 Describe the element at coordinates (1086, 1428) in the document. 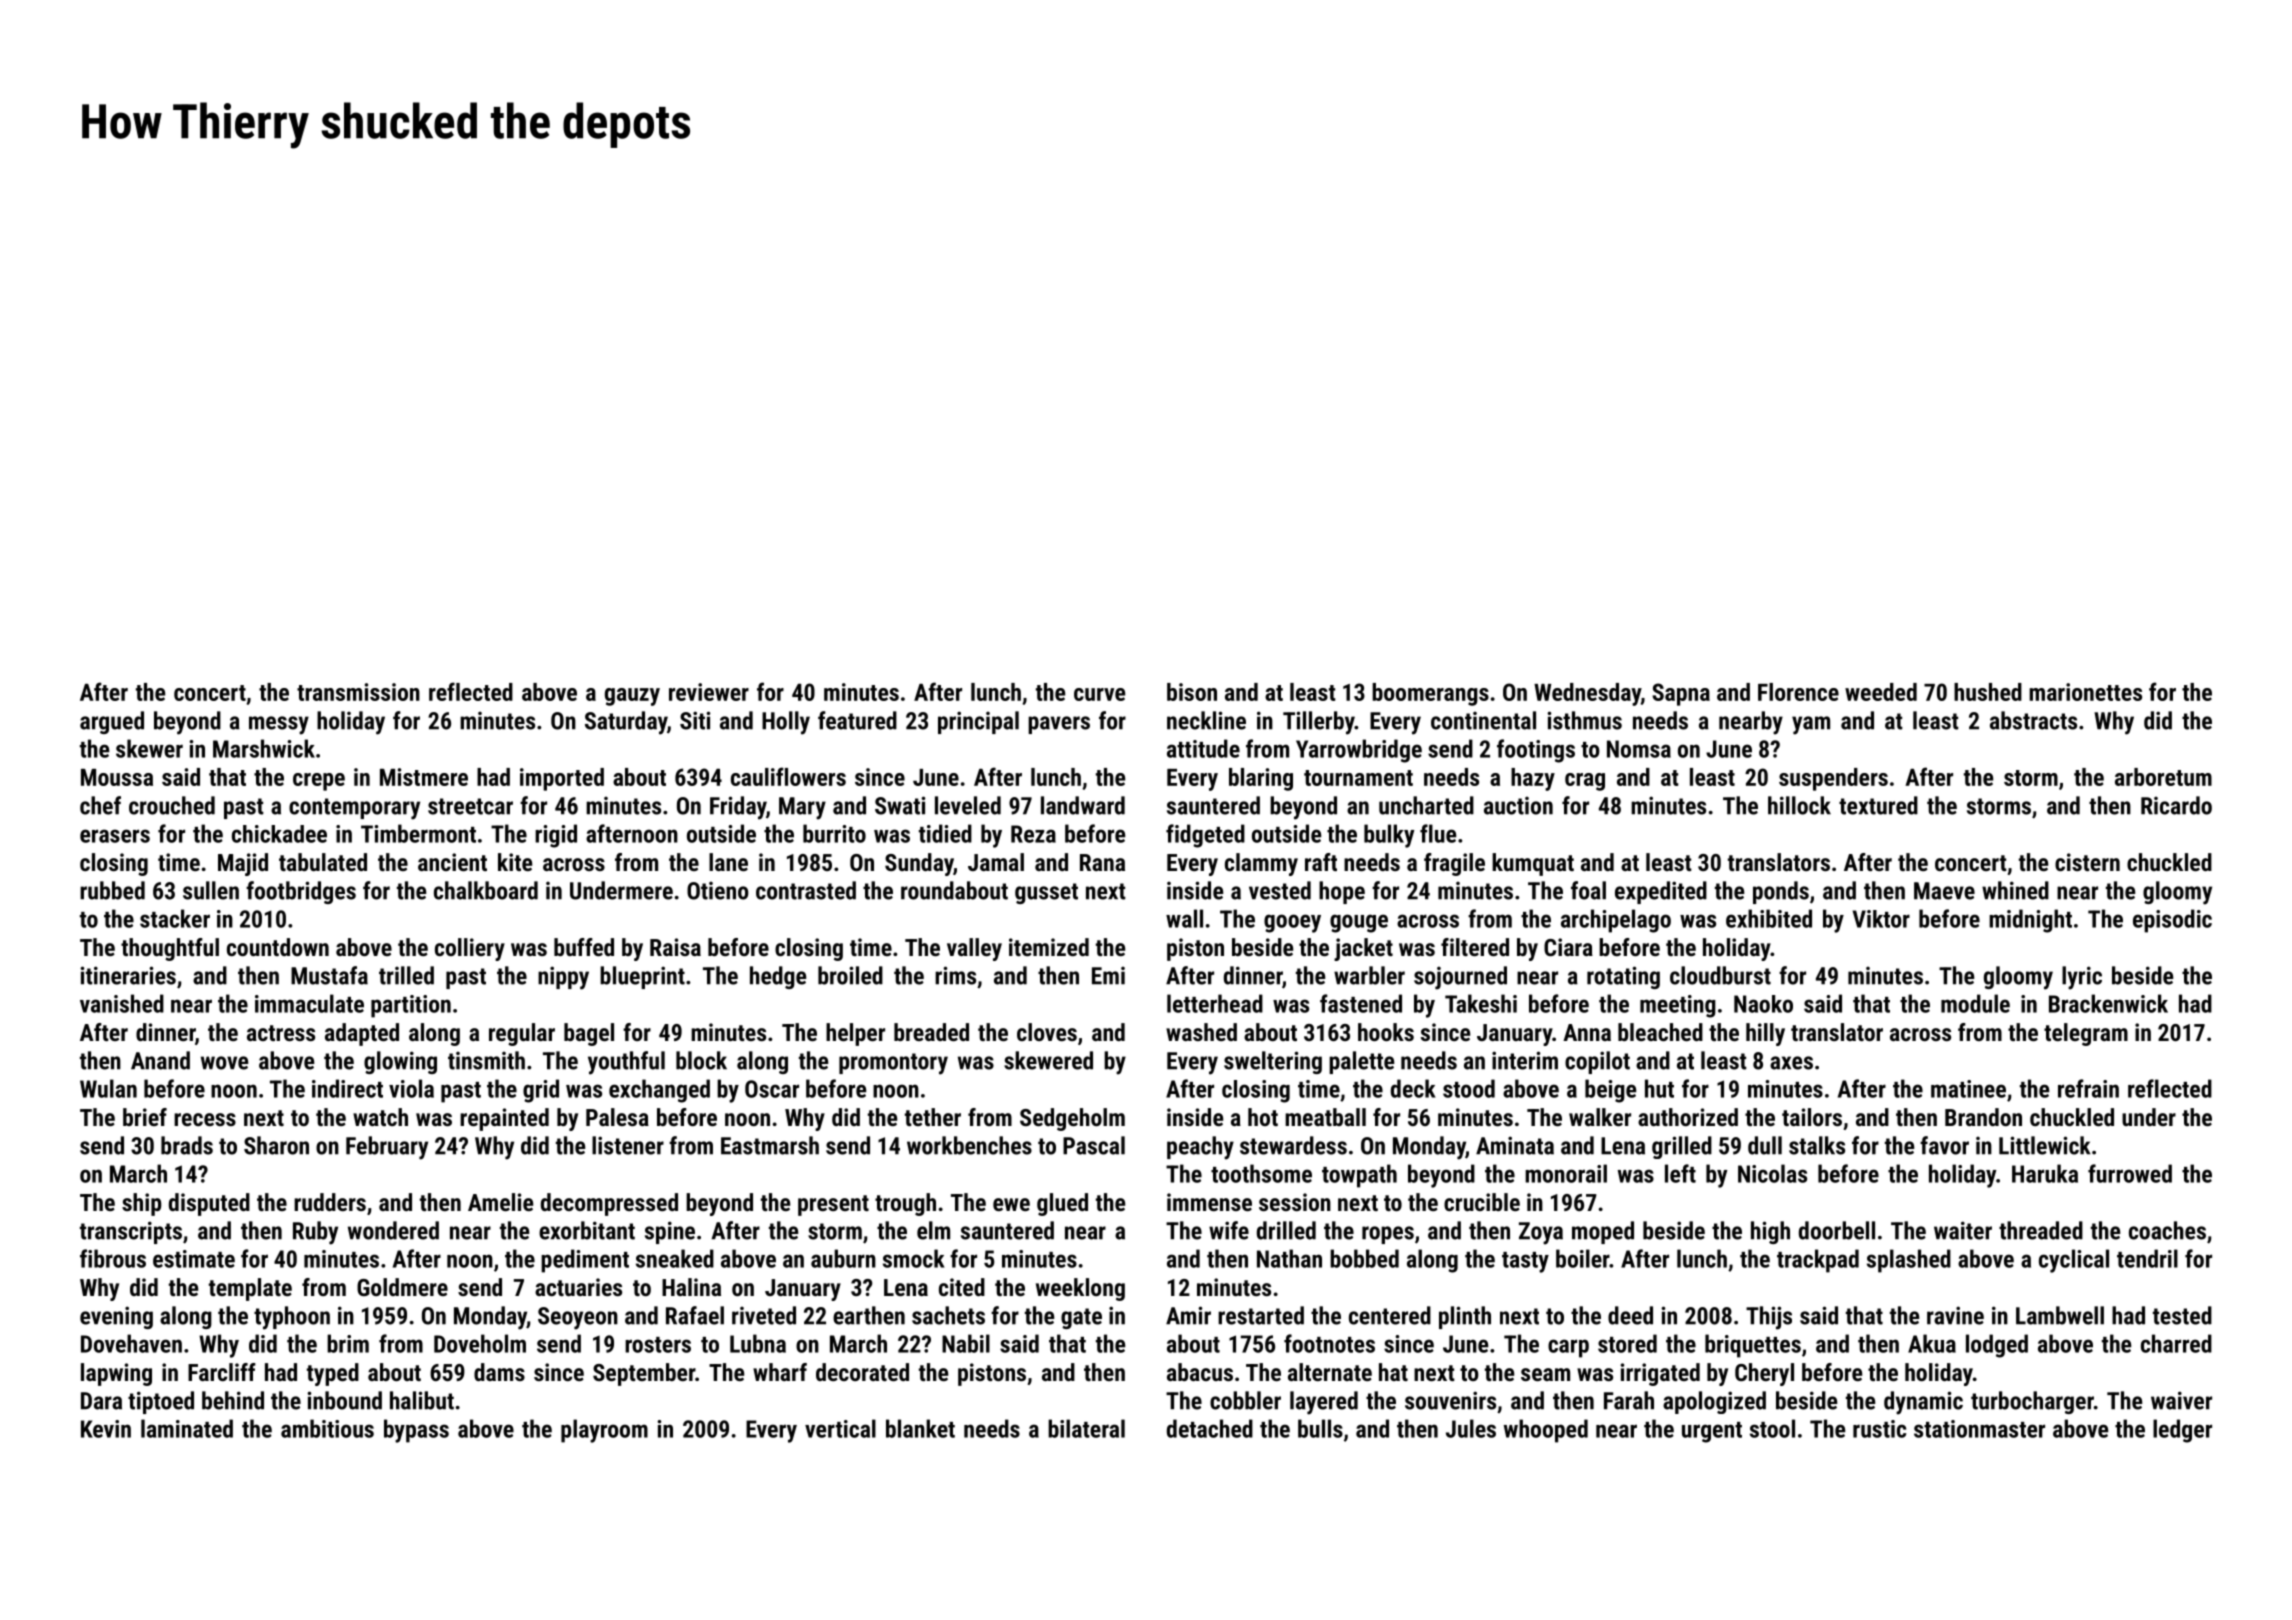

I see `bilateral` at that location.
